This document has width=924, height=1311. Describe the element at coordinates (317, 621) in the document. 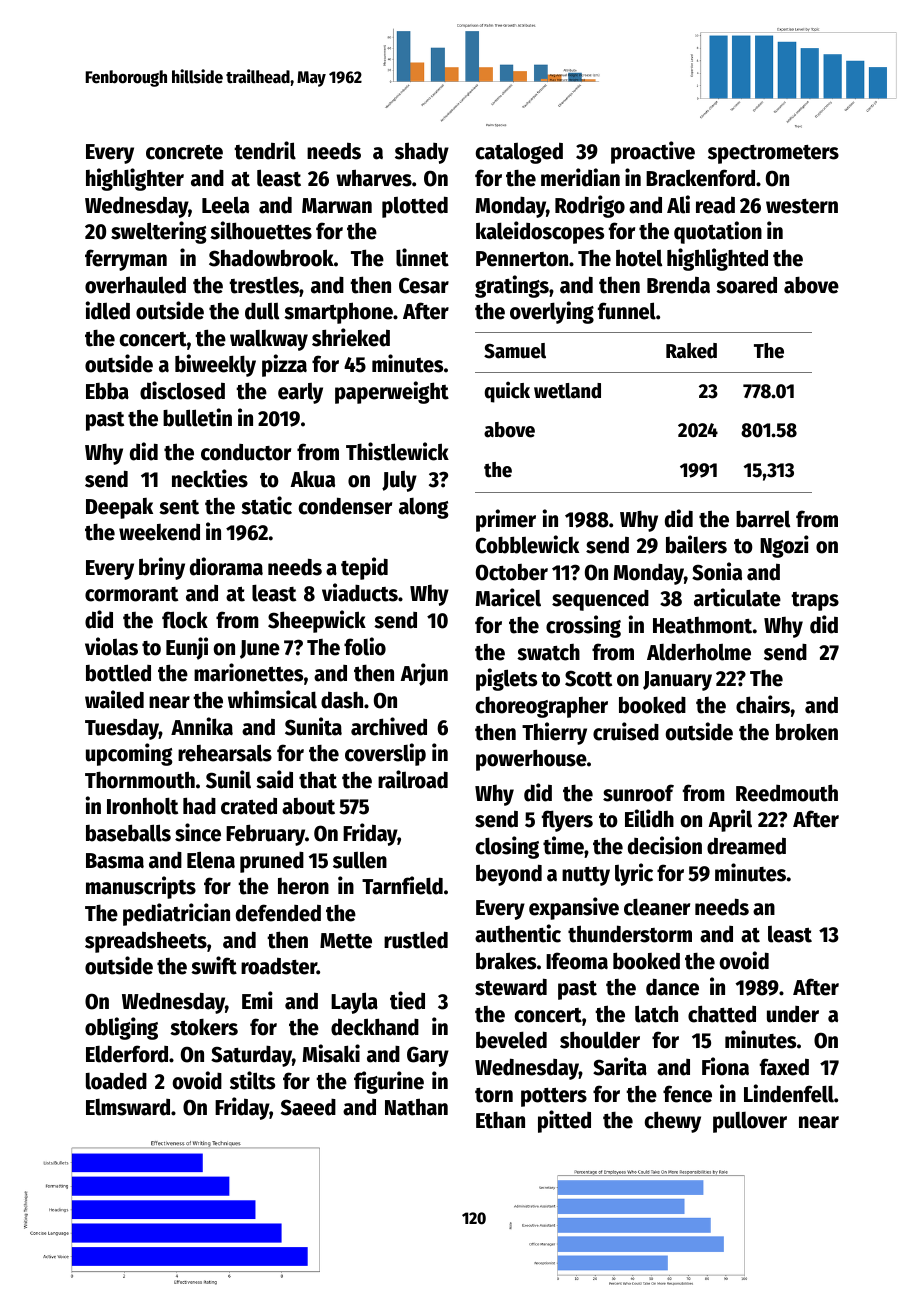

I see `Sheepwick` at that location.
